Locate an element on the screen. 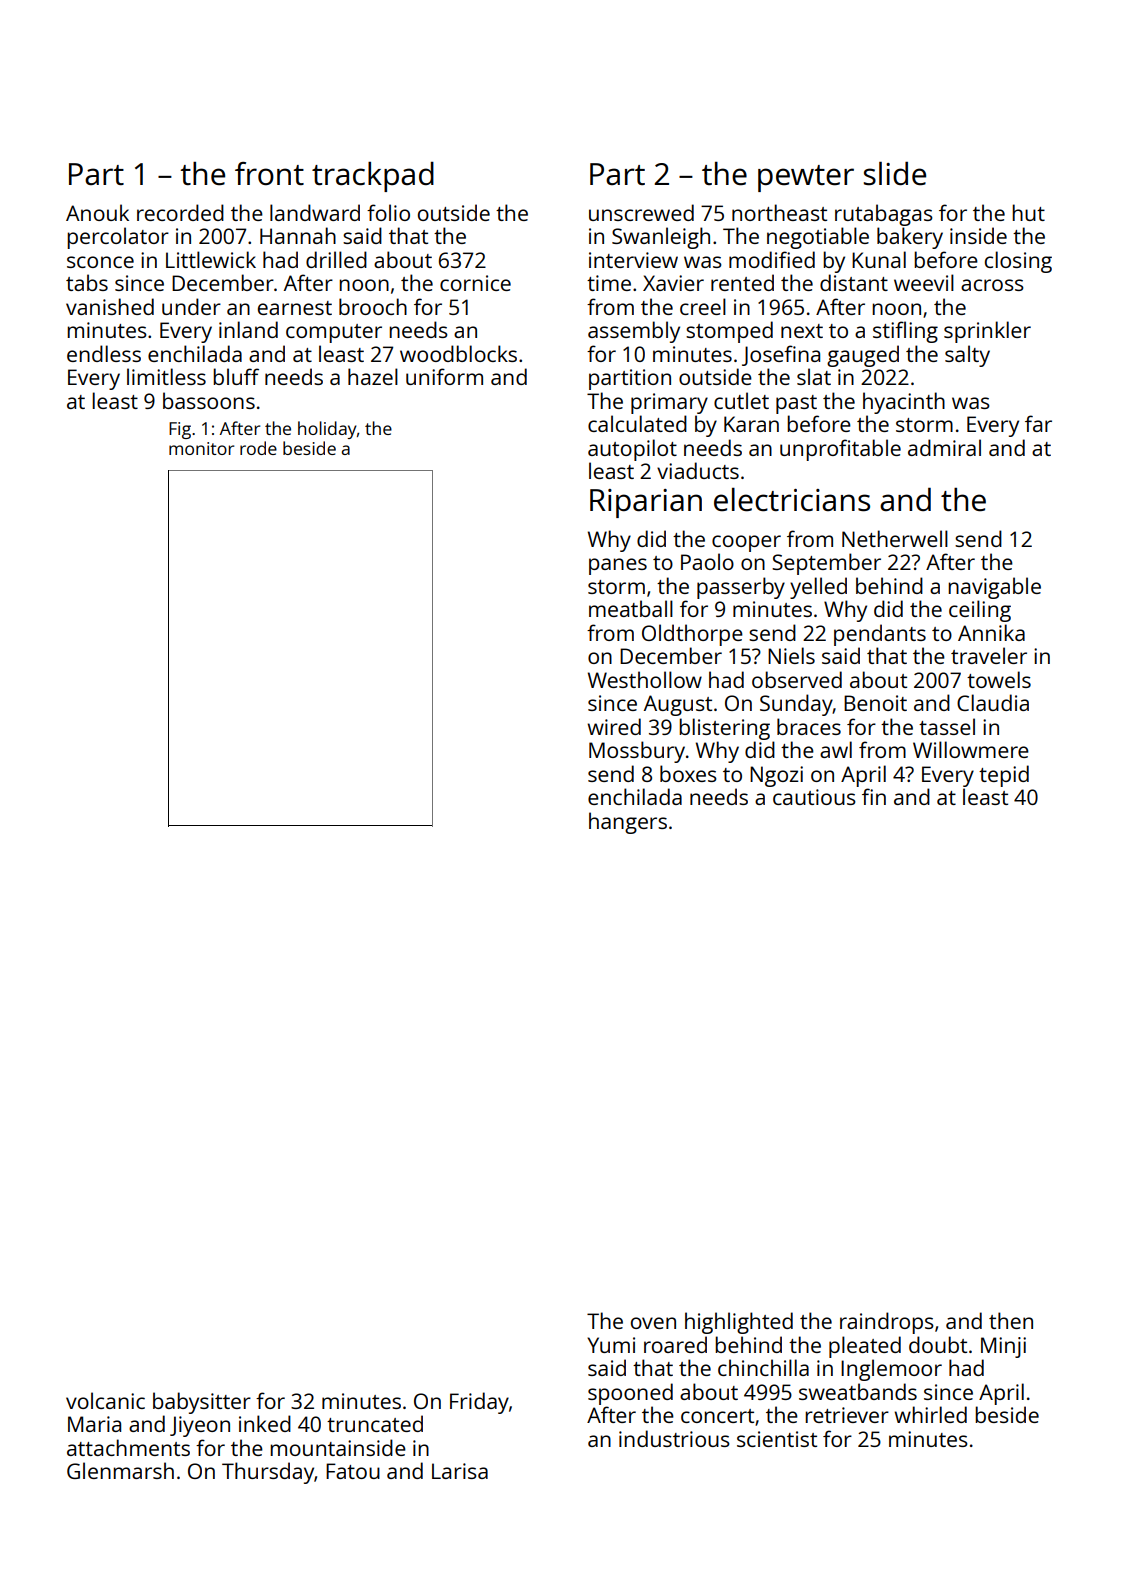  boxes is located at coordinates (688, 773).
